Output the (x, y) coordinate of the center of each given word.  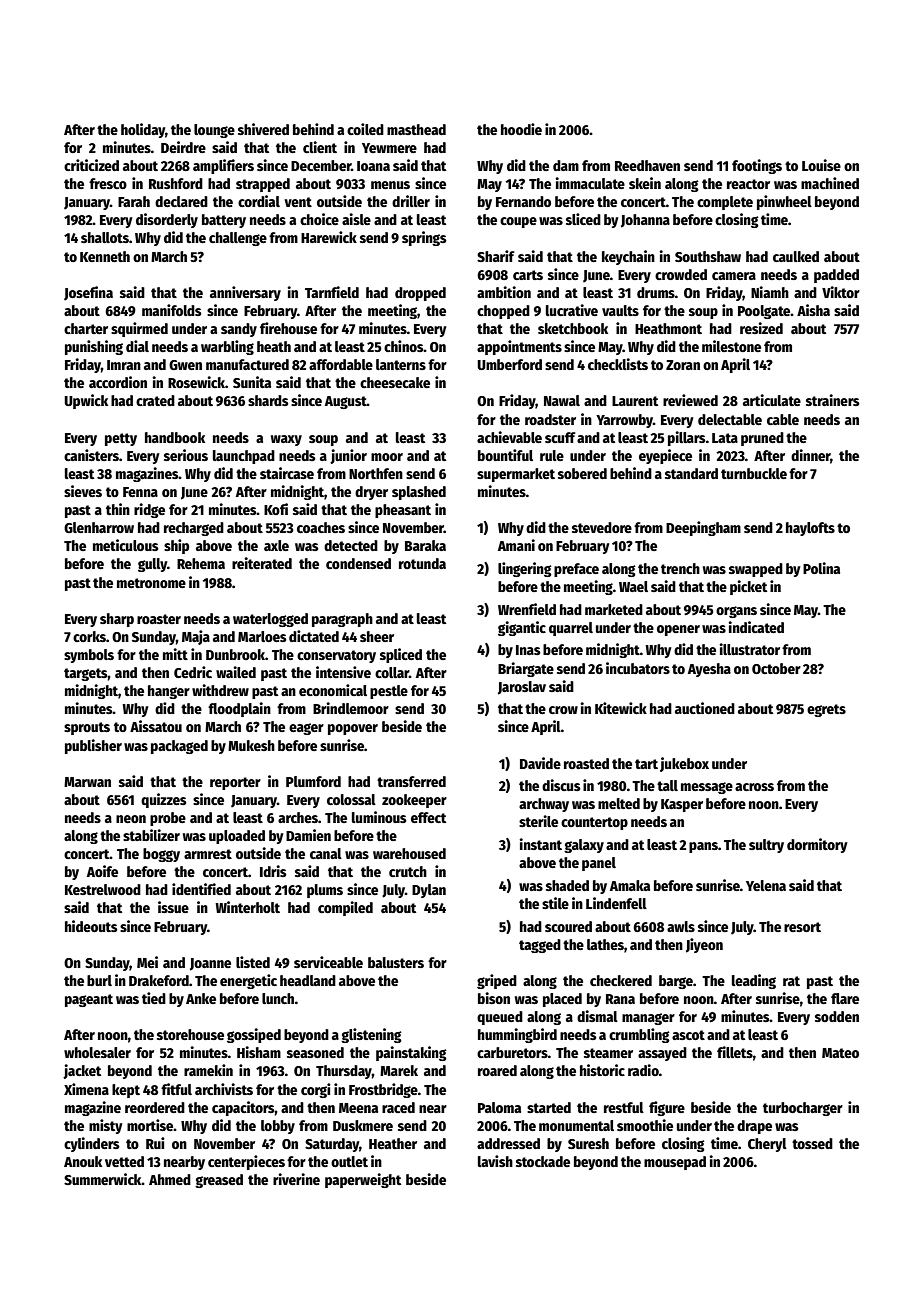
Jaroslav (522, 688)
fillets (735, 1052)
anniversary (245, 293)
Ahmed (170, 1179)
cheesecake (395, 382)
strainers (833, 400)
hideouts (91, 926)
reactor (748, 184)
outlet (349, 1161)
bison (494, 998)
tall (667, 785)
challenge (238, 239)
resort (802, 927)
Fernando (523, 201)
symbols (89, 656)
